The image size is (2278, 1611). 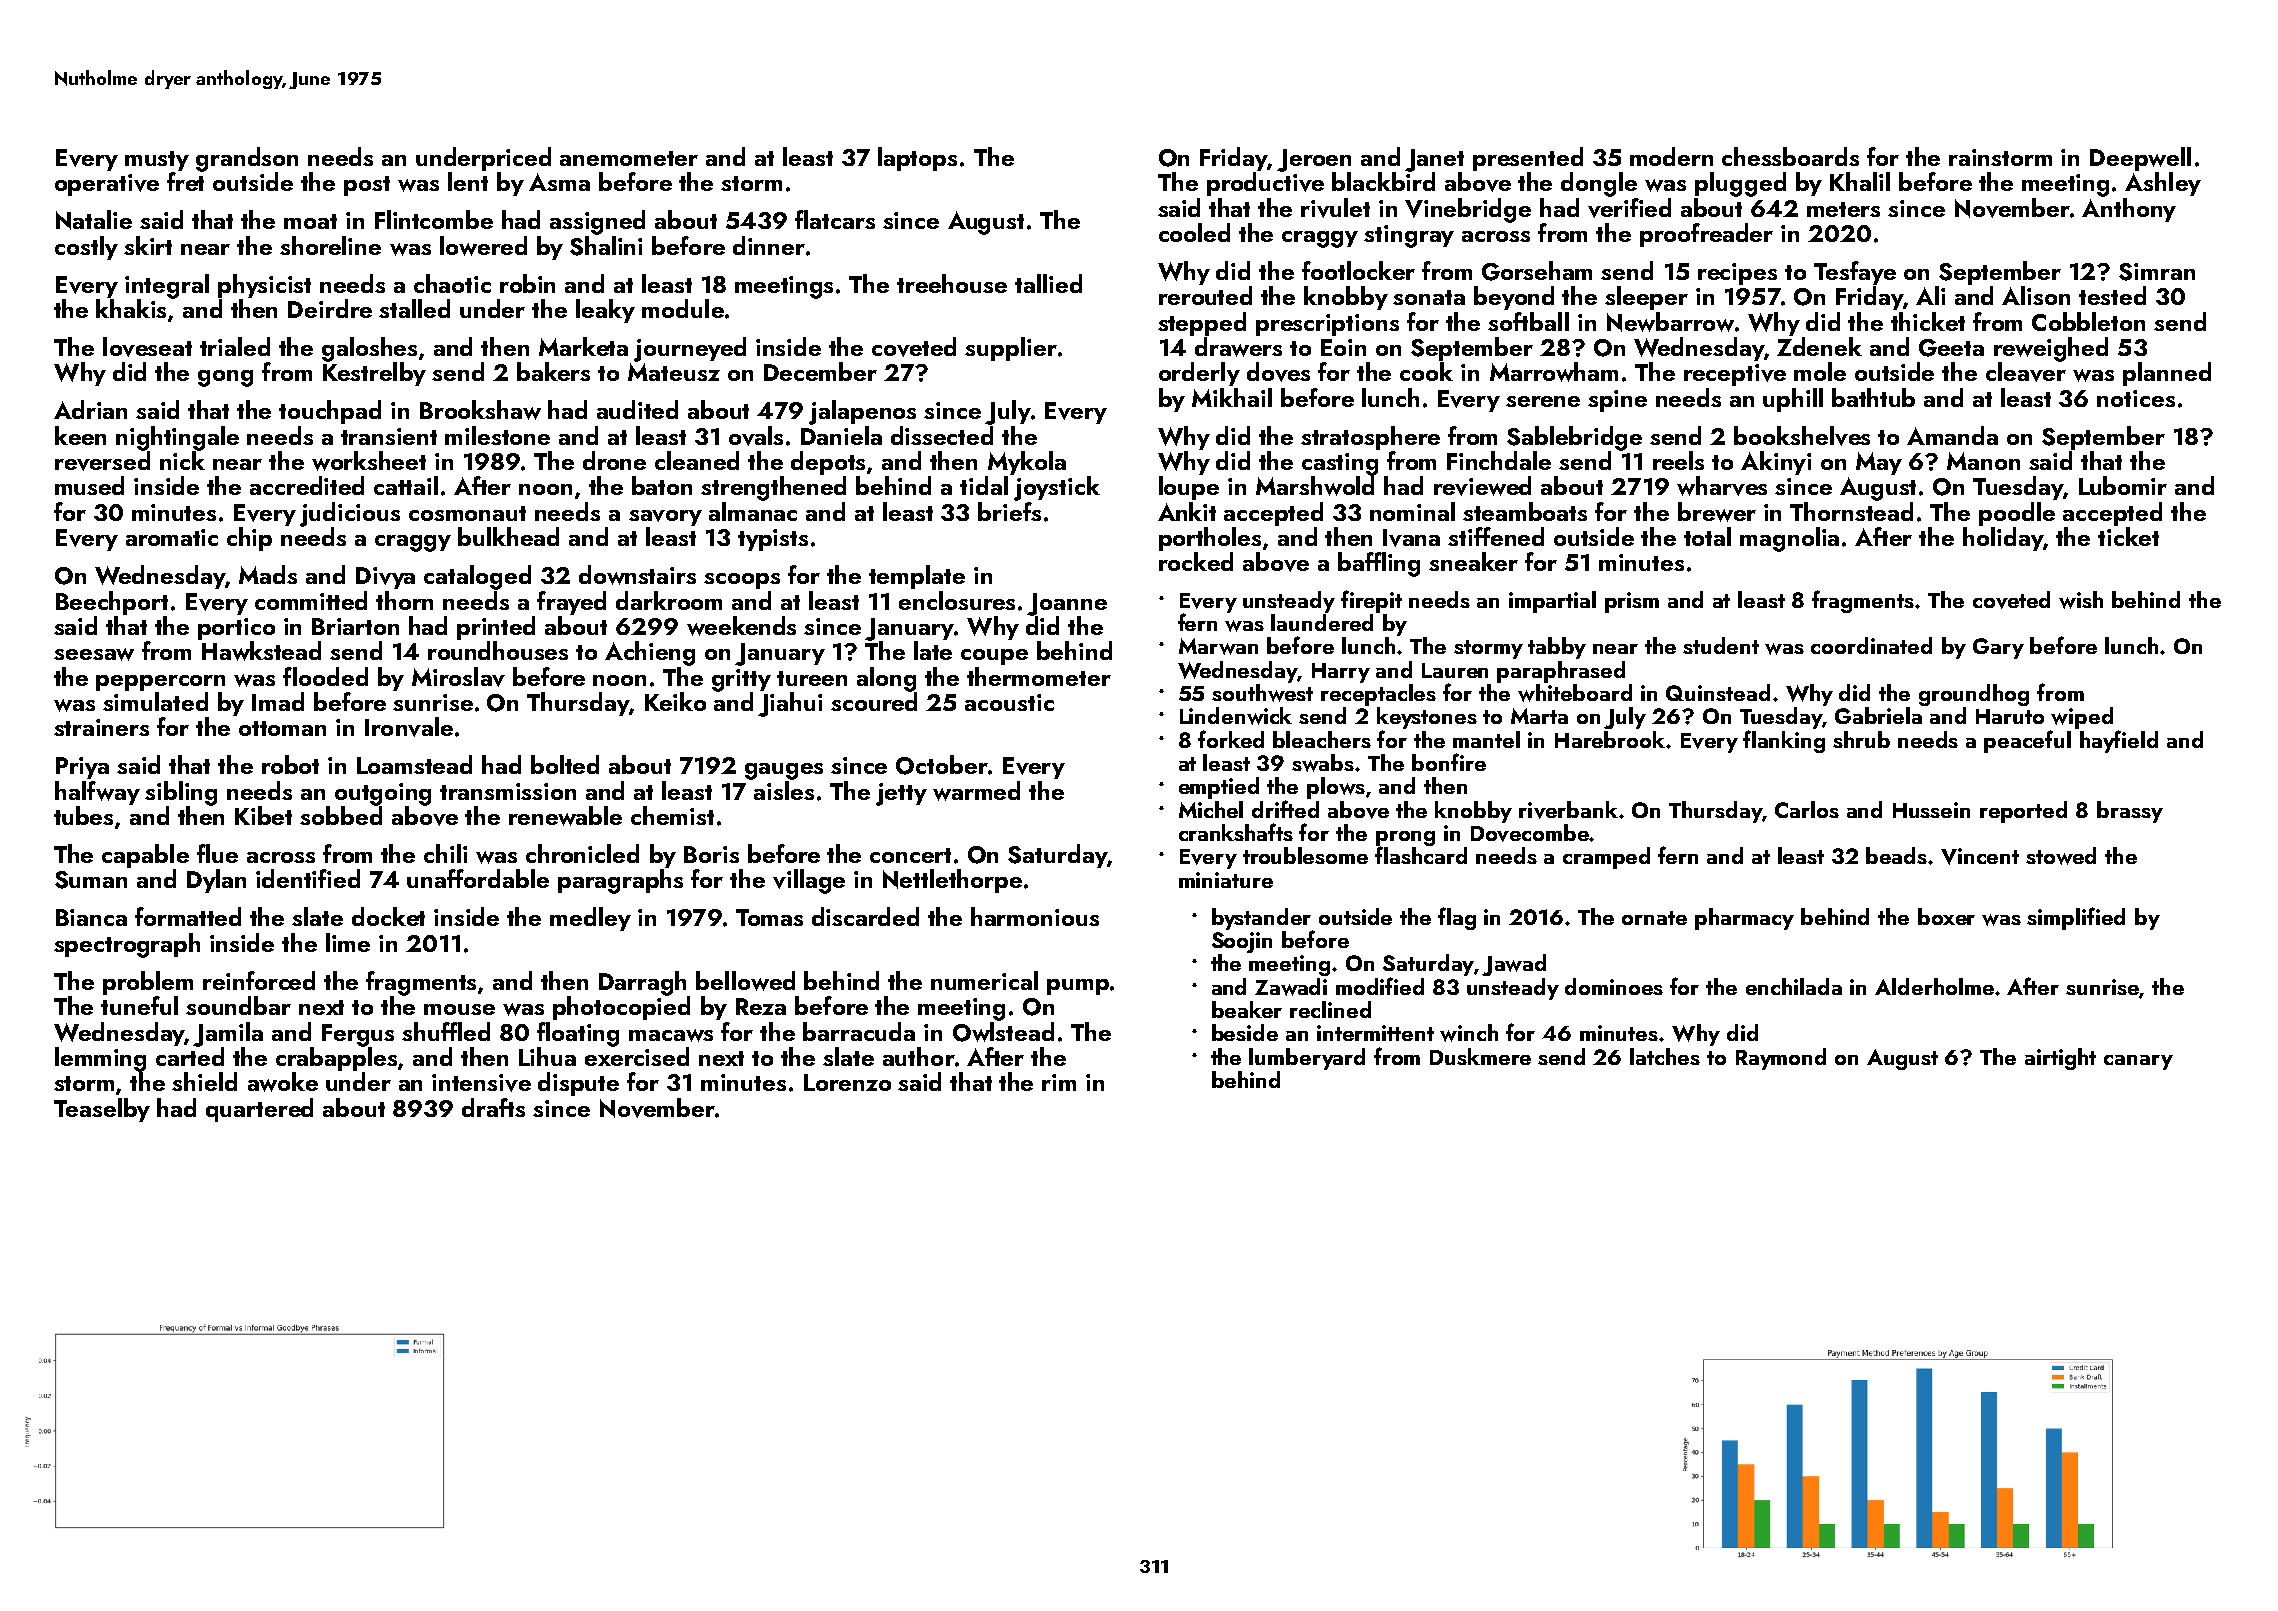 I want to click on harmonious, so click(x=1035, y=916).
